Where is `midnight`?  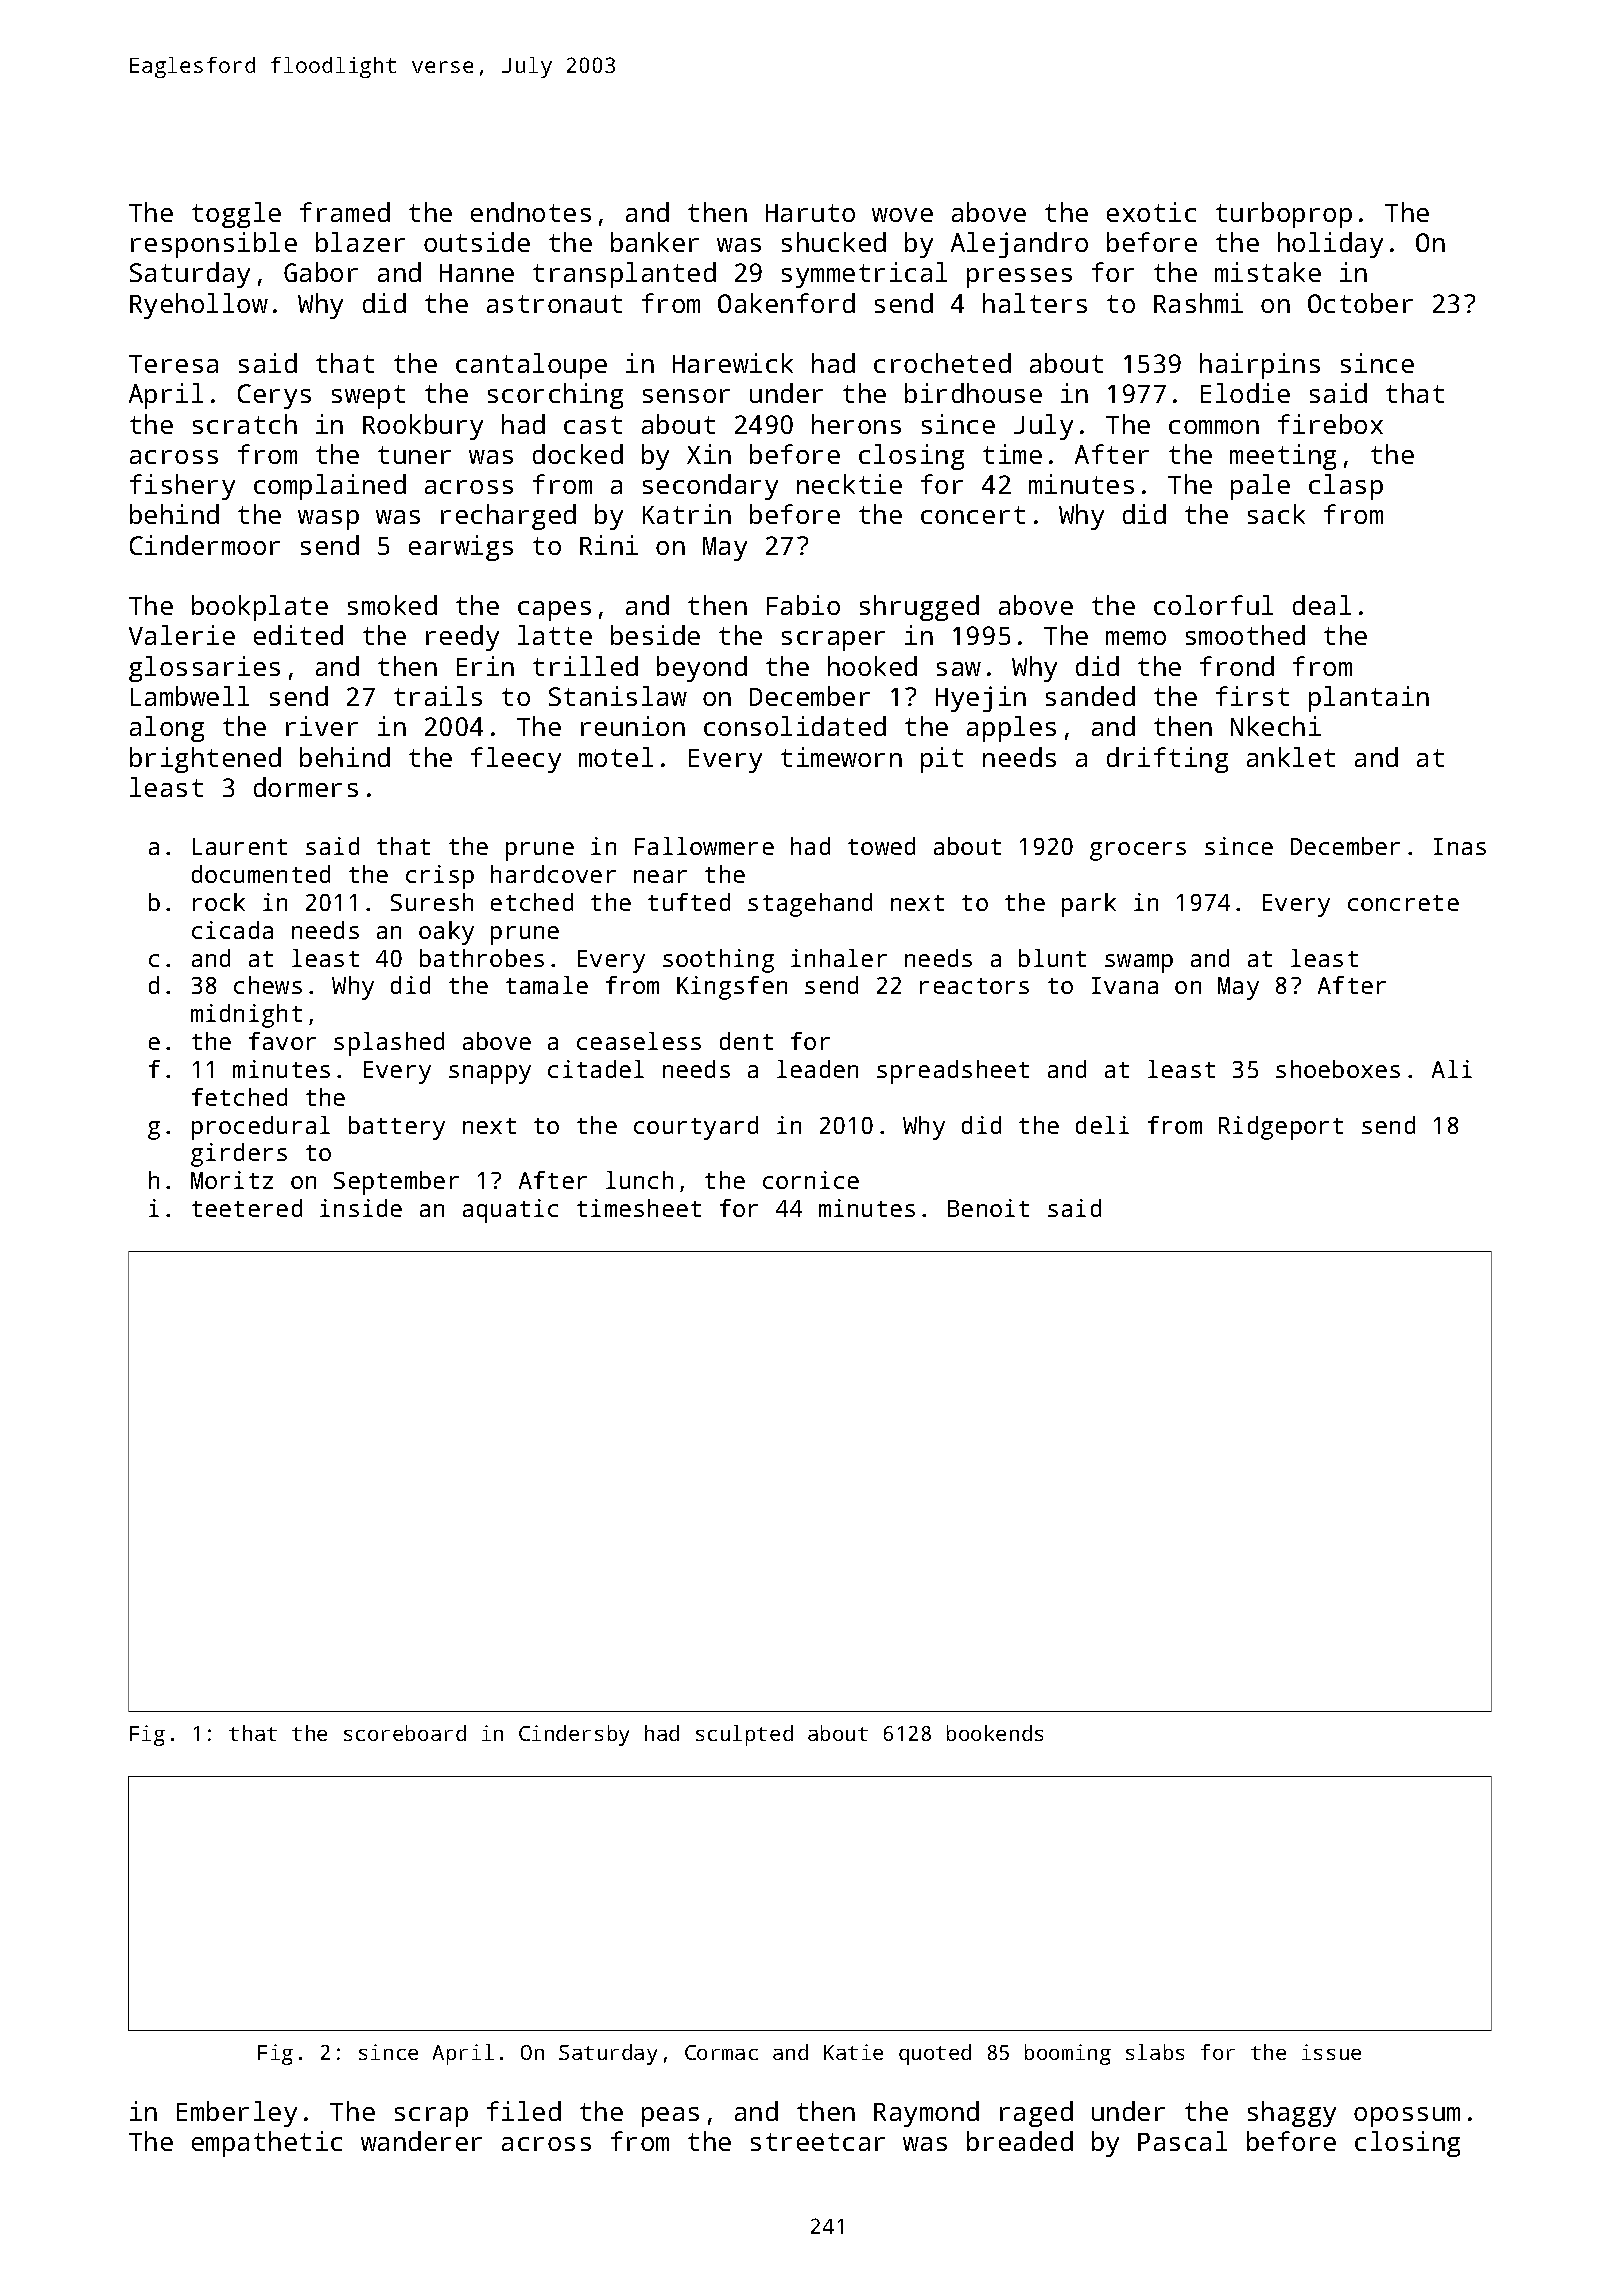
midnight is located at coordinates (246, 1016).
